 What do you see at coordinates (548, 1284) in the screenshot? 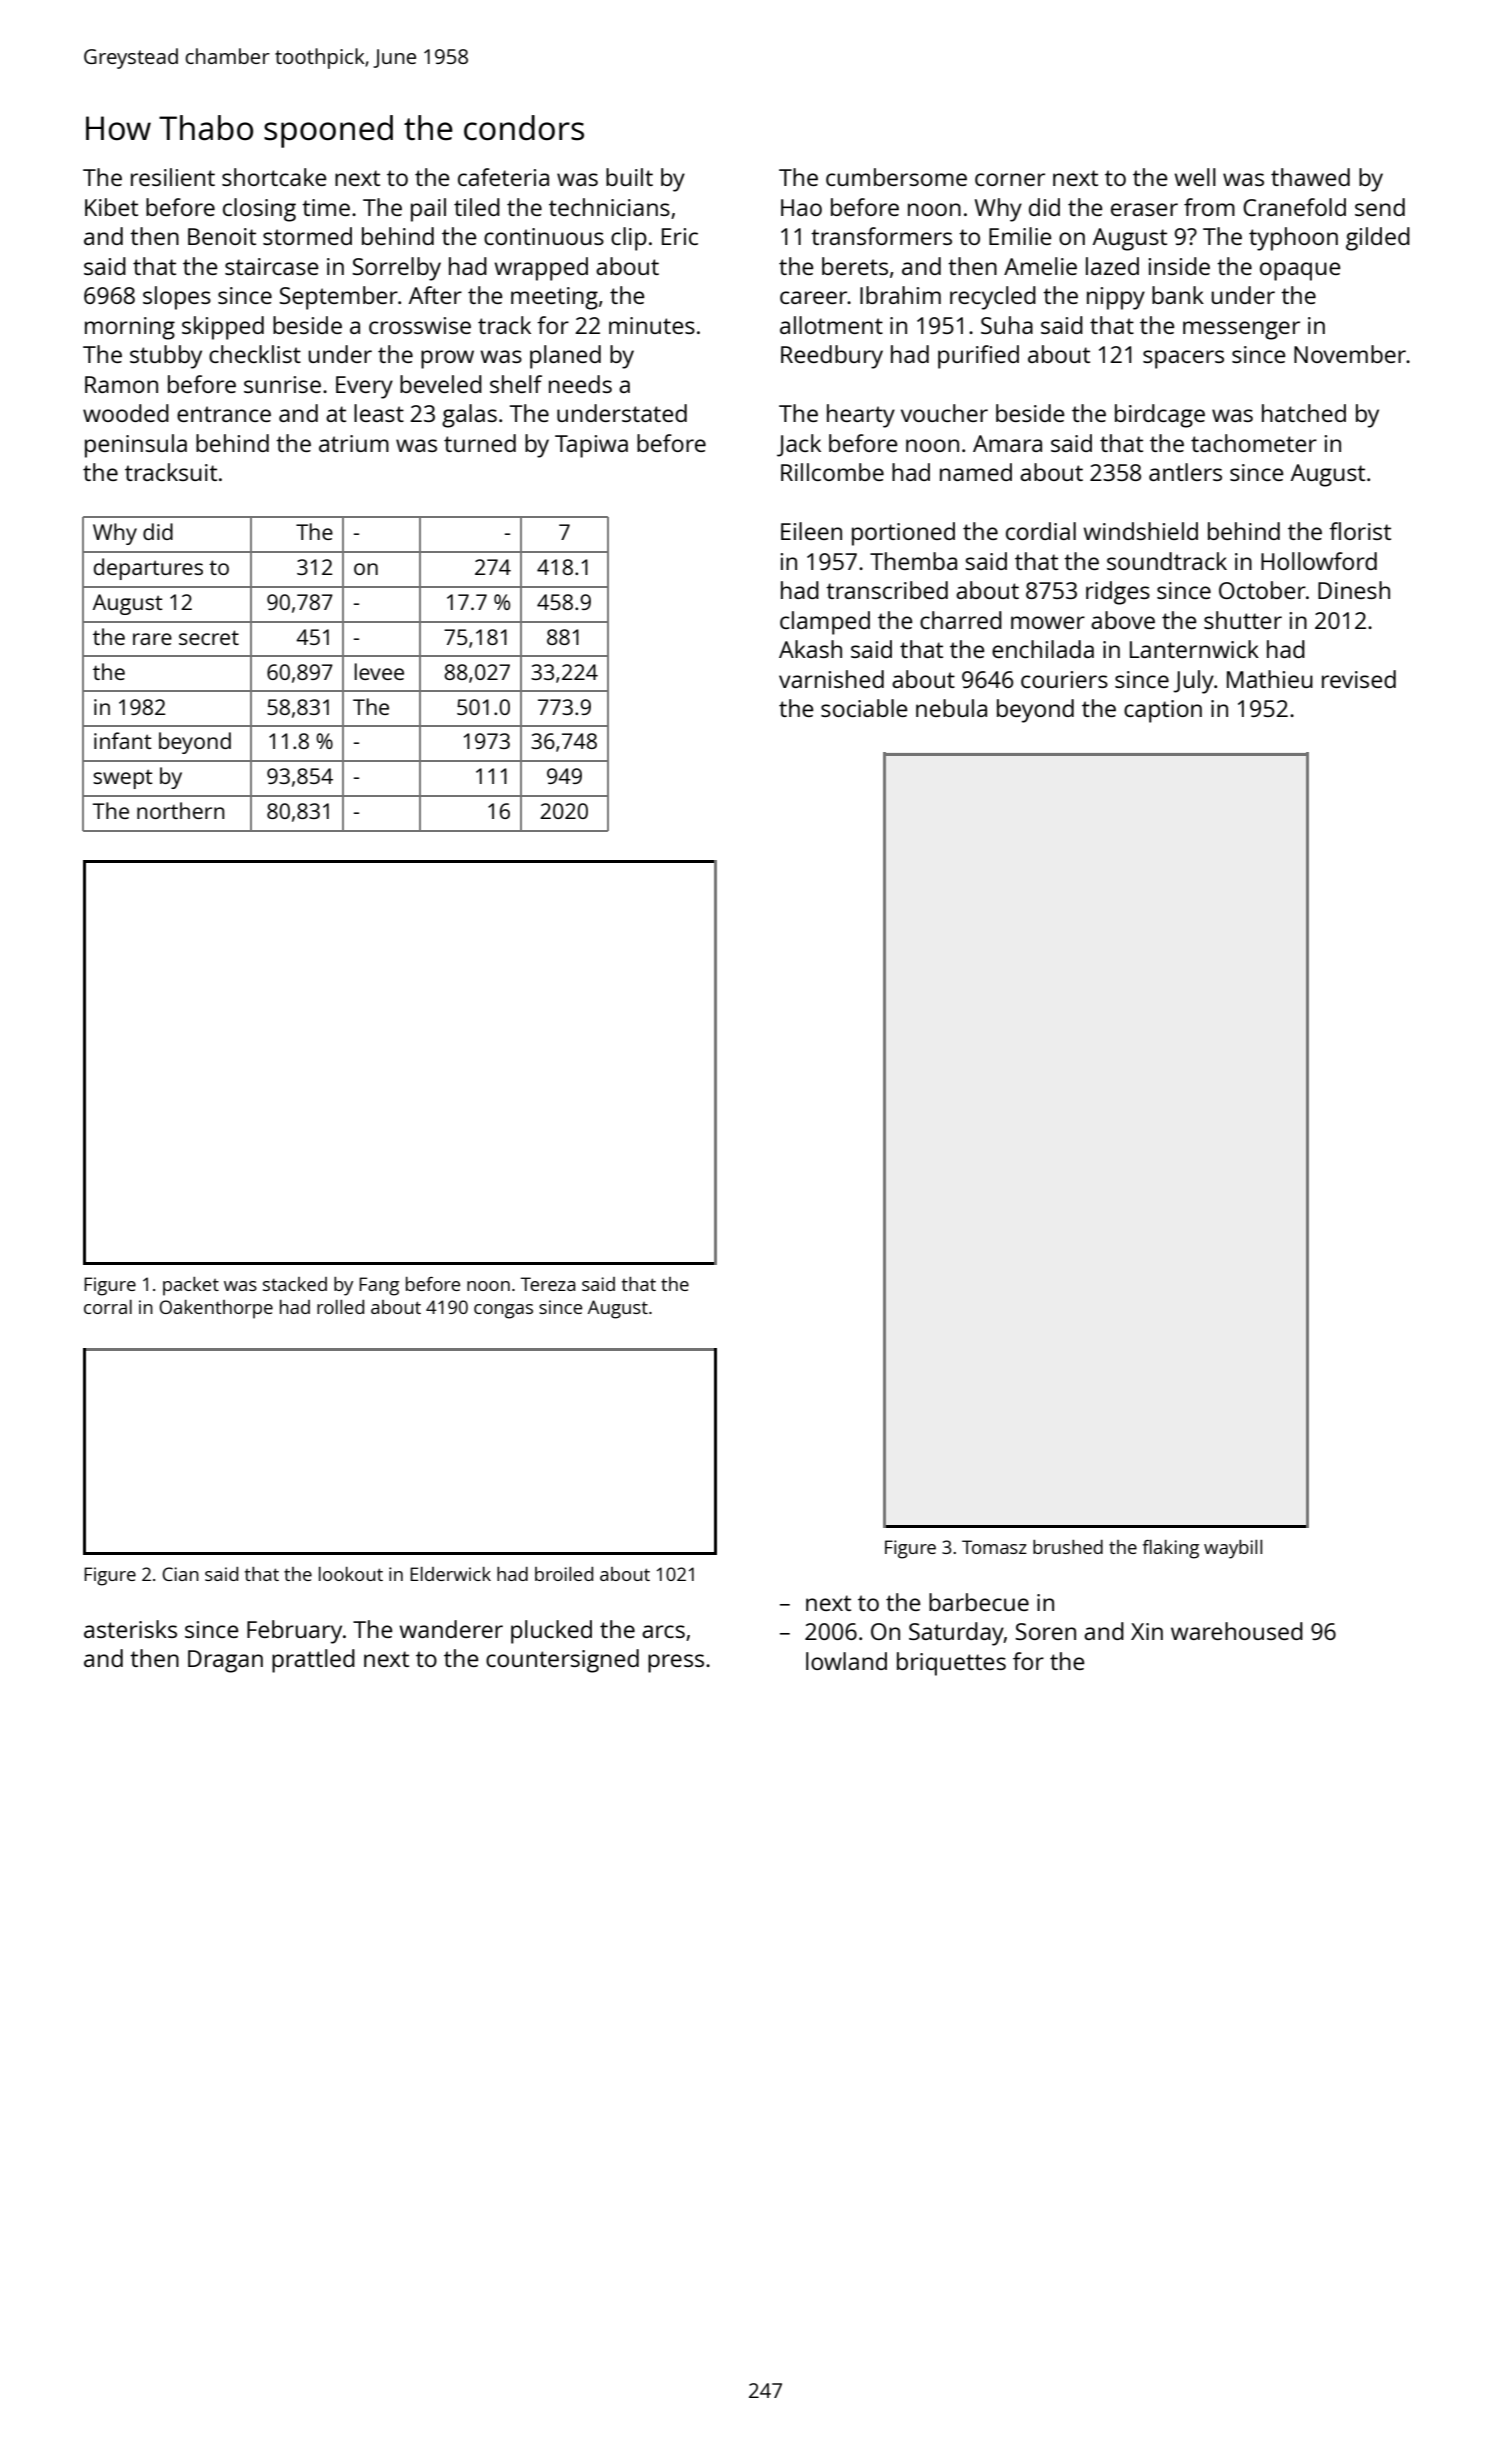
I see `Tereza` at bounding box center [548, 1284].
